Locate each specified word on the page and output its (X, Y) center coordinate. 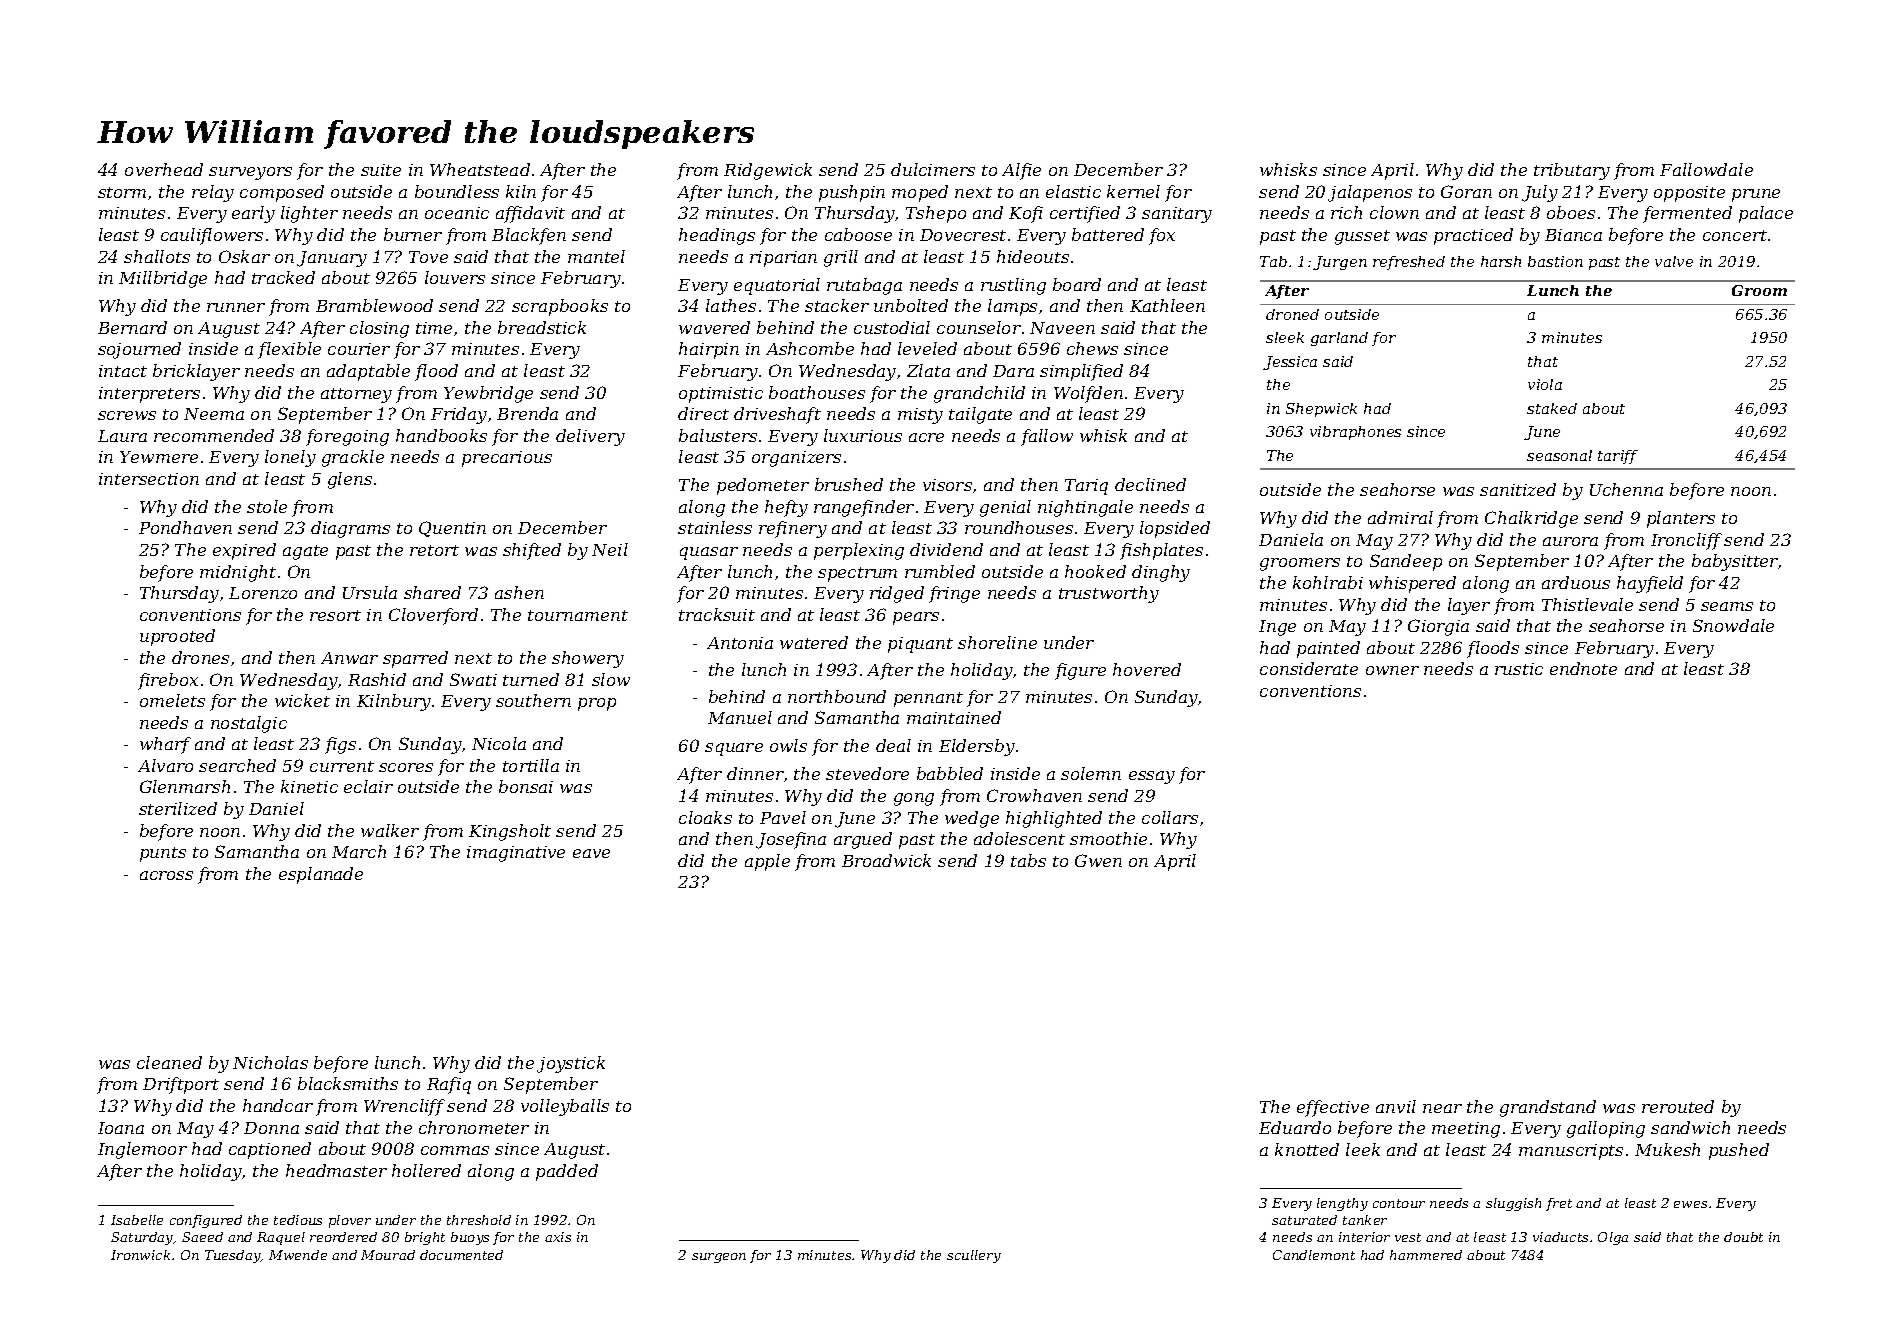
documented (461, 1255)
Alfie (1021, 171)
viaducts (1560, 1237)
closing (379, 329)
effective (1333, 1108)
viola (1545, 384)
